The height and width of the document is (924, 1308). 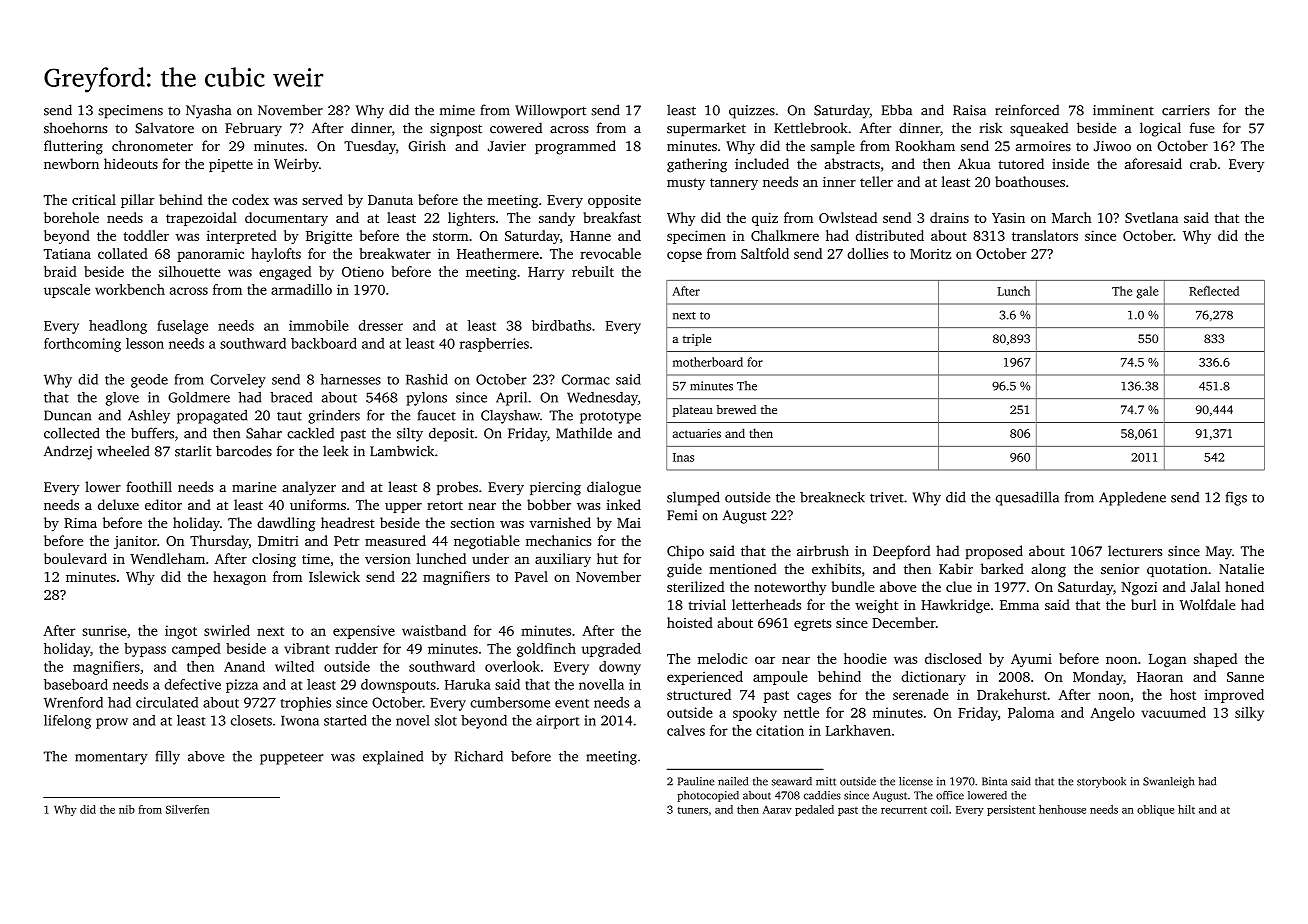 I want to click on risk, so click(x=991, y=128).
